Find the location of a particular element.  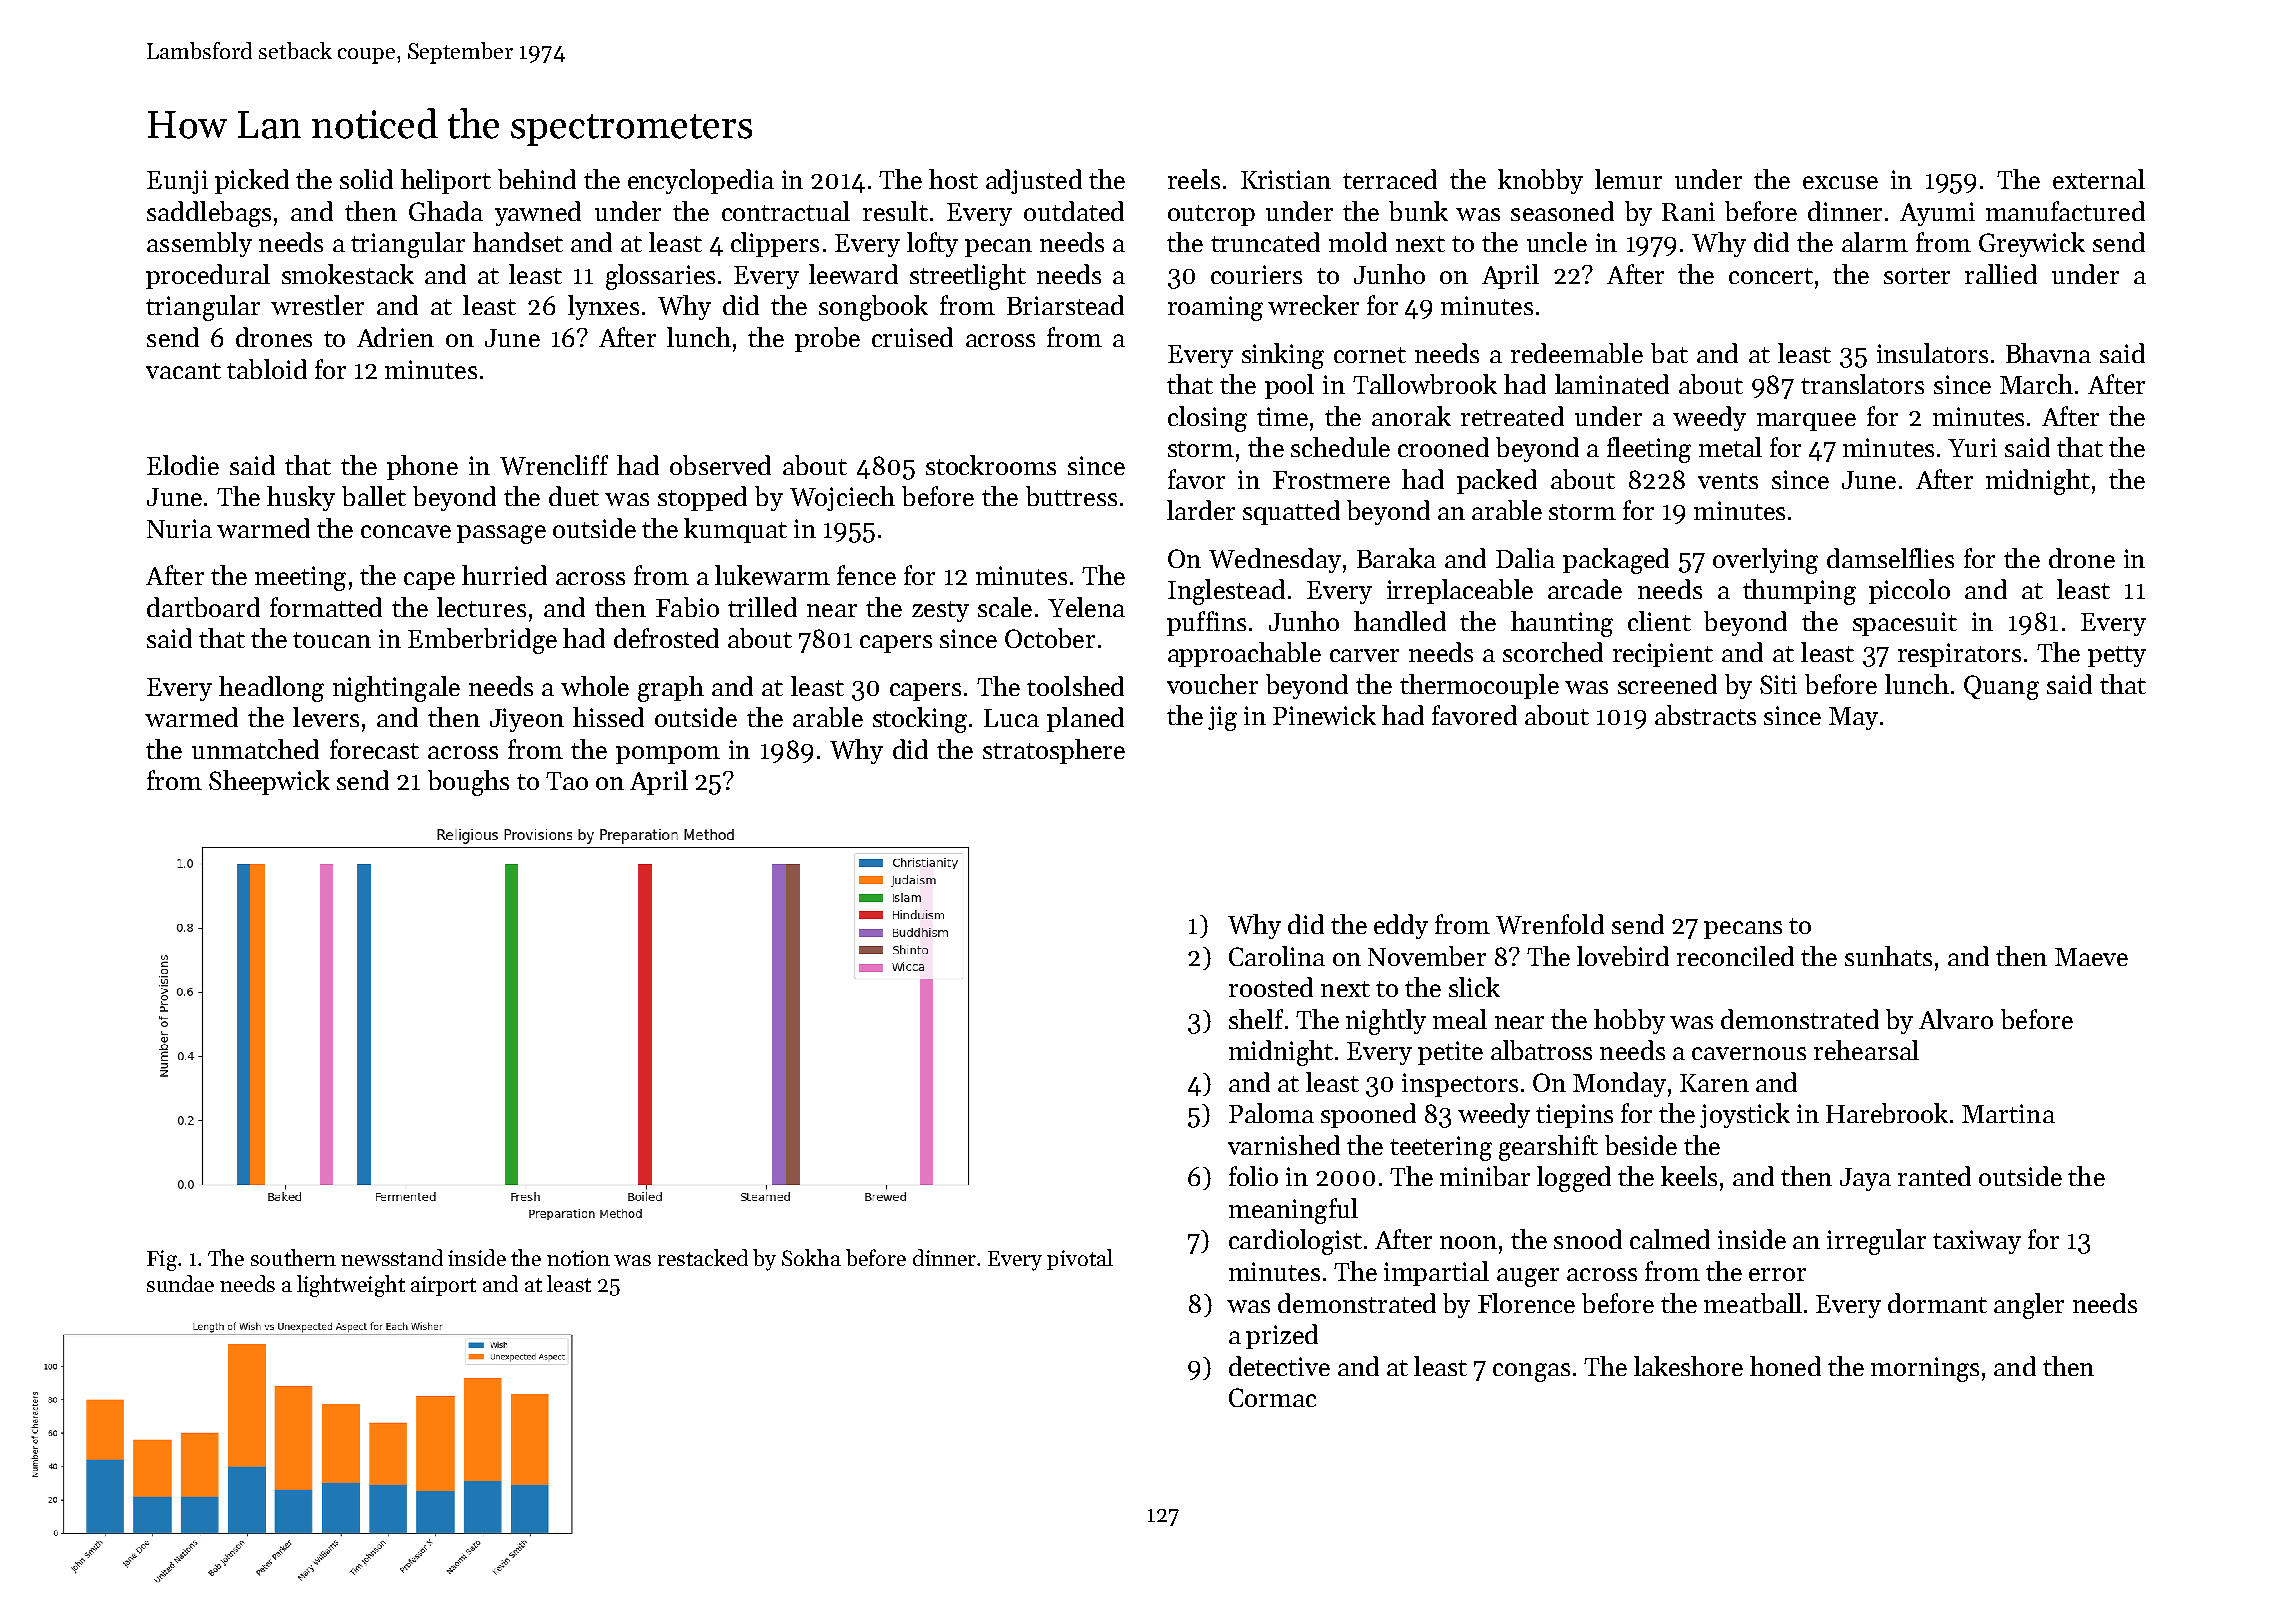

rehearsal is located at coordinates (1866, 1050).
